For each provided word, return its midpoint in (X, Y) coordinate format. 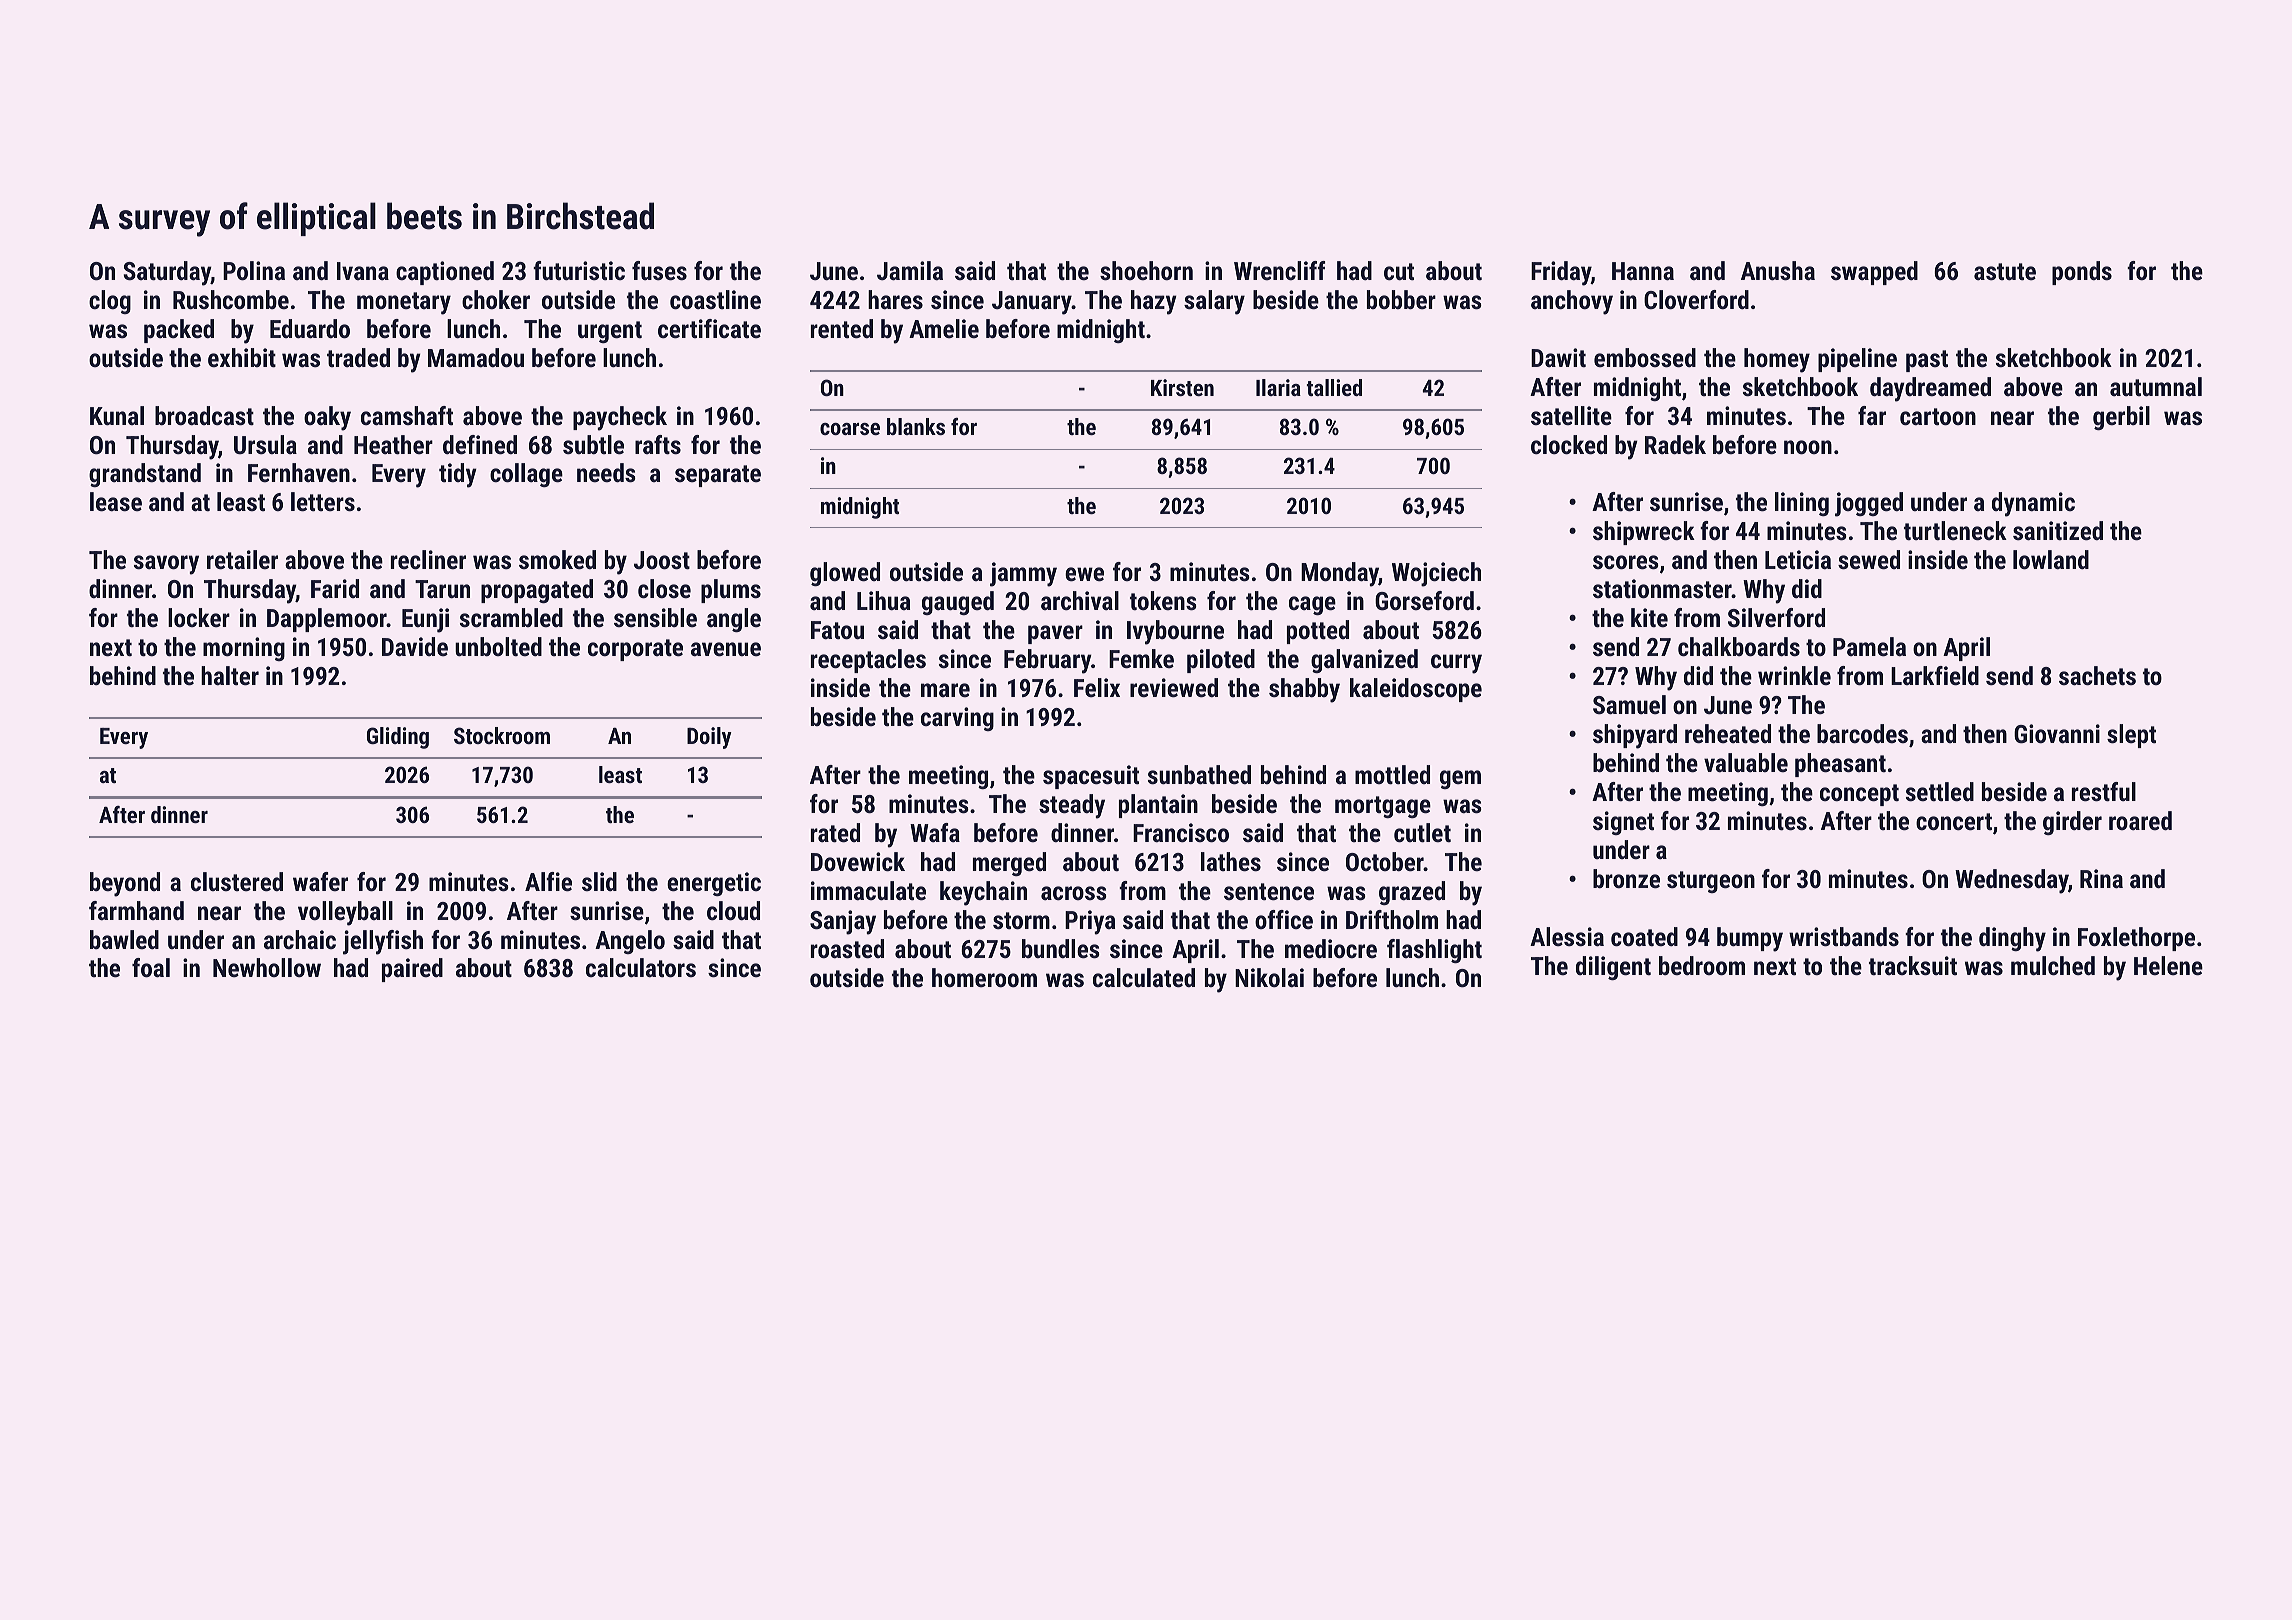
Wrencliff (1279, 270)
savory (166, 565)
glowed (845, 574)
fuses (659, 270)
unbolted (498, 646)
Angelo (630, 942)
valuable (1746, 762)
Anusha (1778, 270)
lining (1802, 504)
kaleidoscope (1416, 690)
